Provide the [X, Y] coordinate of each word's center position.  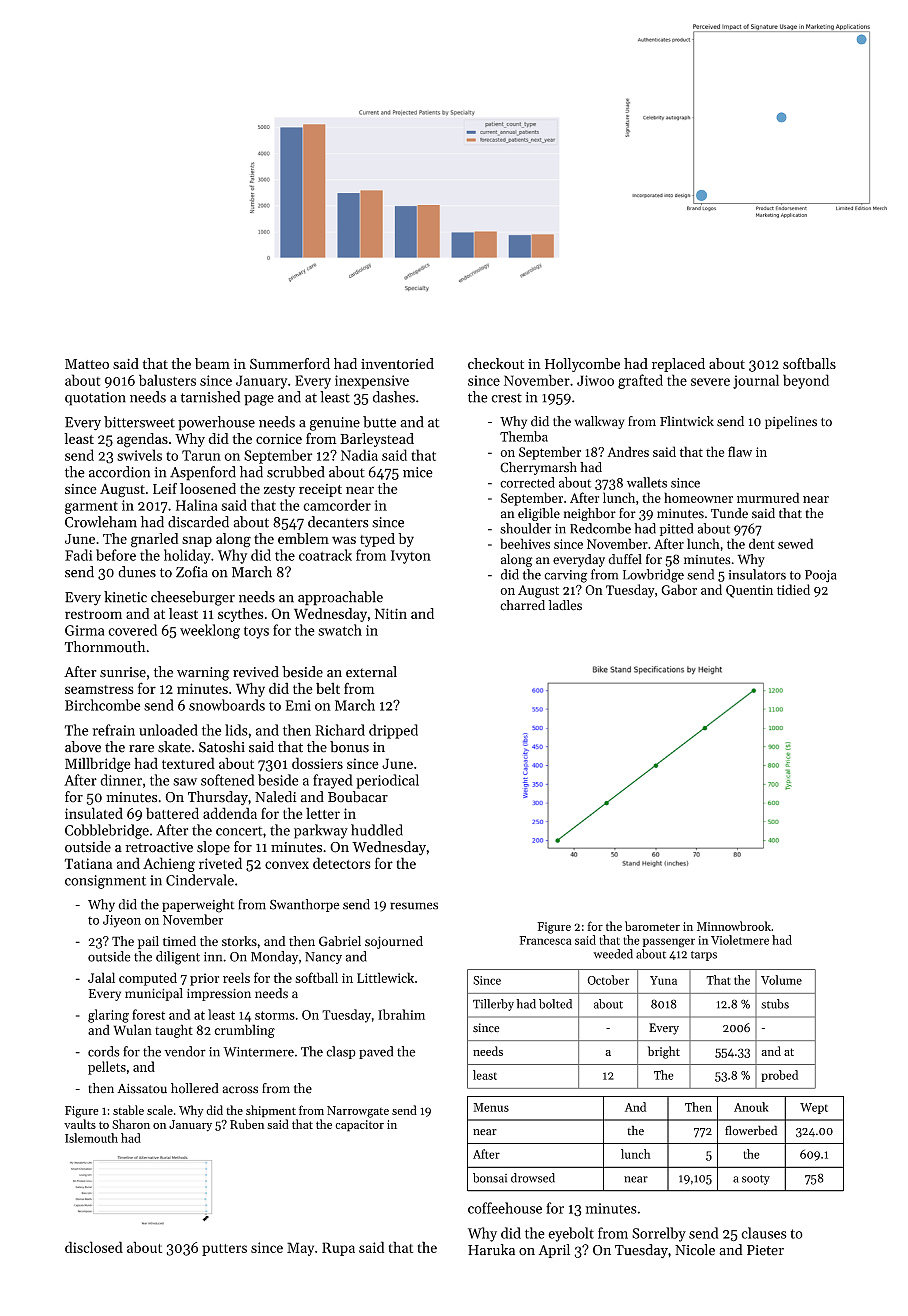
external [371, 672]
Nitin [391, 613]
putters [224, 1250]
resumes [414, 906]
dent [762, 543]
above [83, 747]
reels [236, 977]
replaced [678, 365]
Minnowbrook [734, 926]
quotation [95, 399]
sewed [795, 543]
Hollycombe [582, 365]
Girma [84, 630]
